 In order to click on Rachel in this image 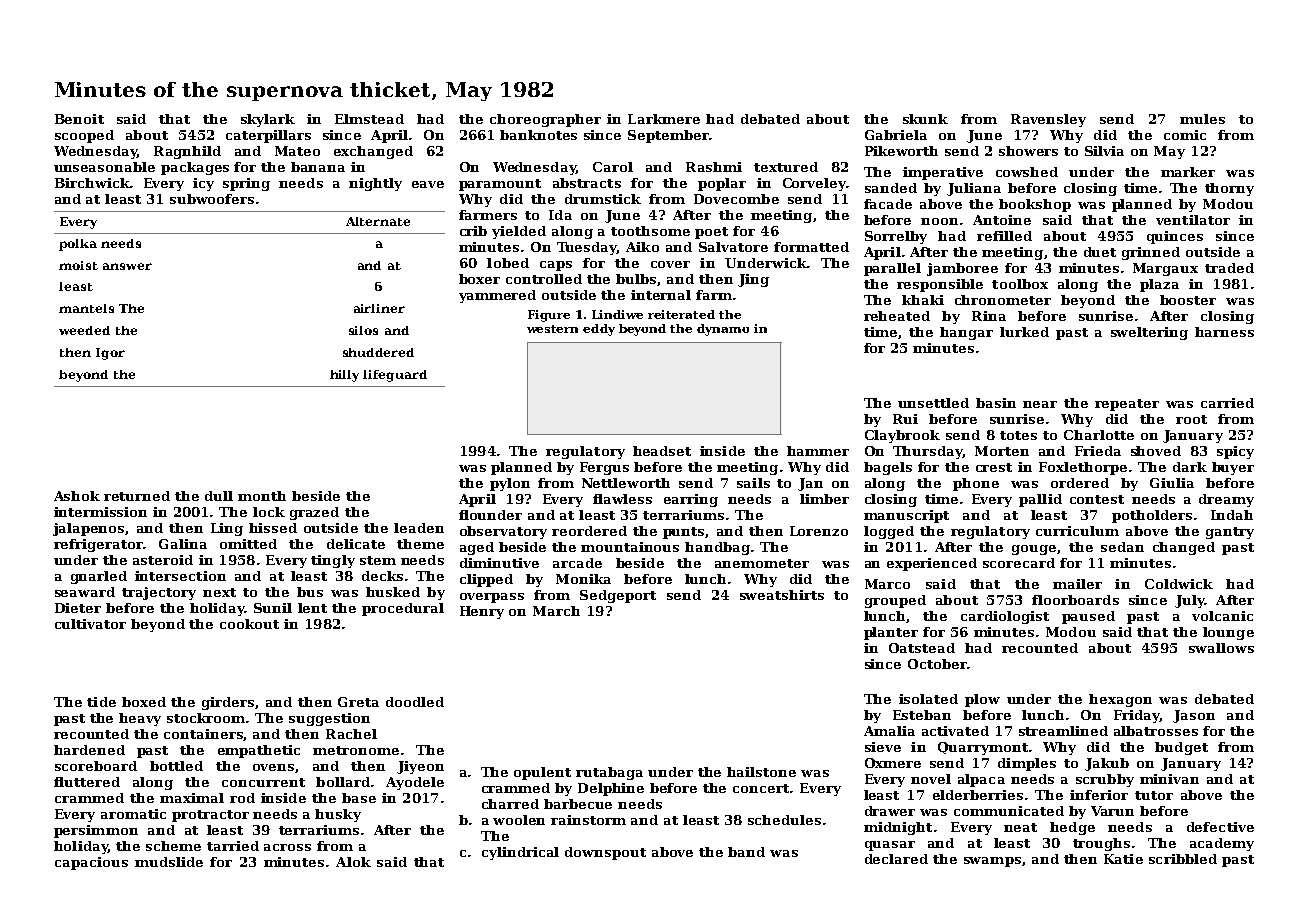, I will do `click(351, 734)`.
